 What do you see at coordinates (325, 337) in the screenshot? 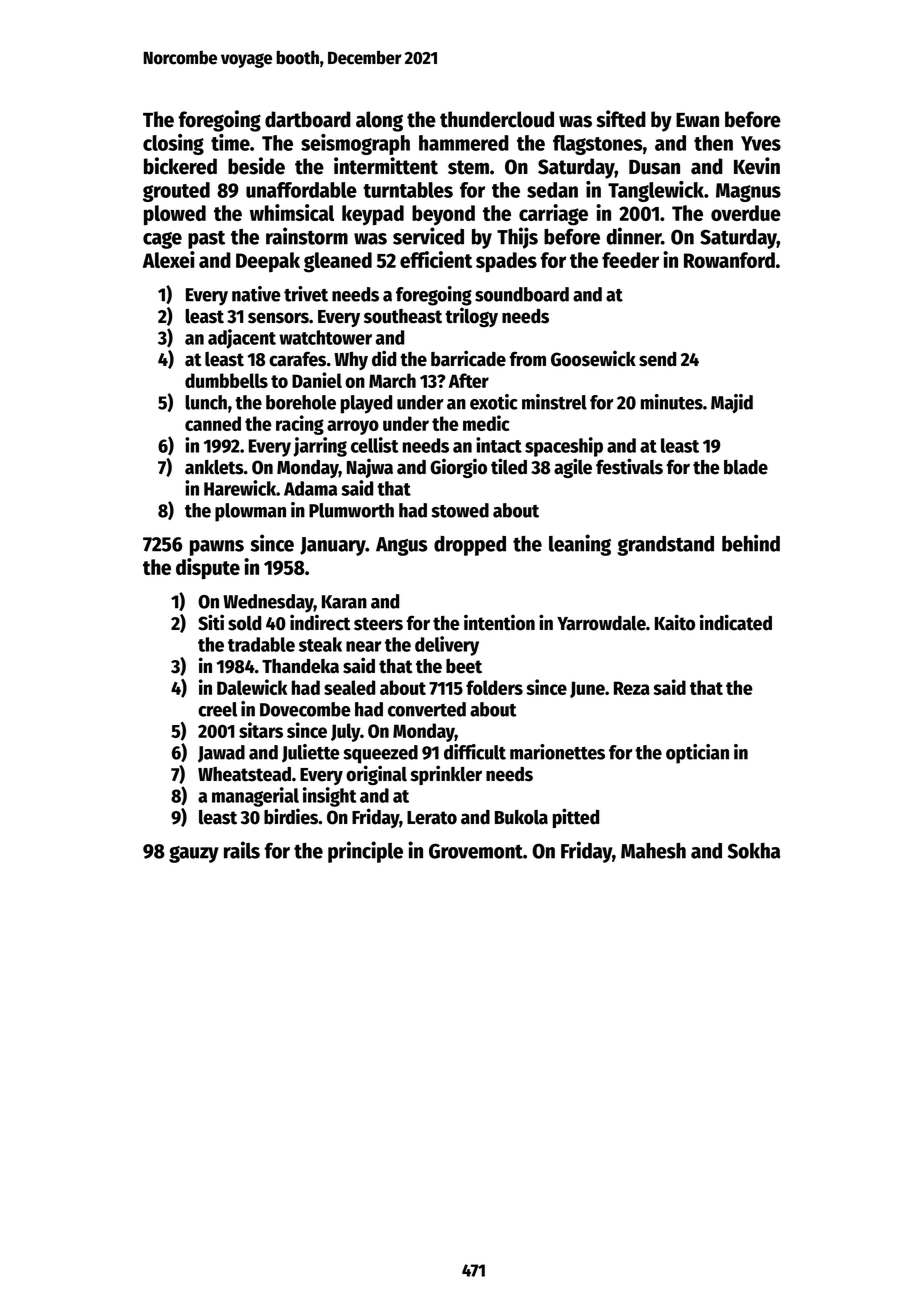
I see `watchtower` at bounding box center [325, 337].
